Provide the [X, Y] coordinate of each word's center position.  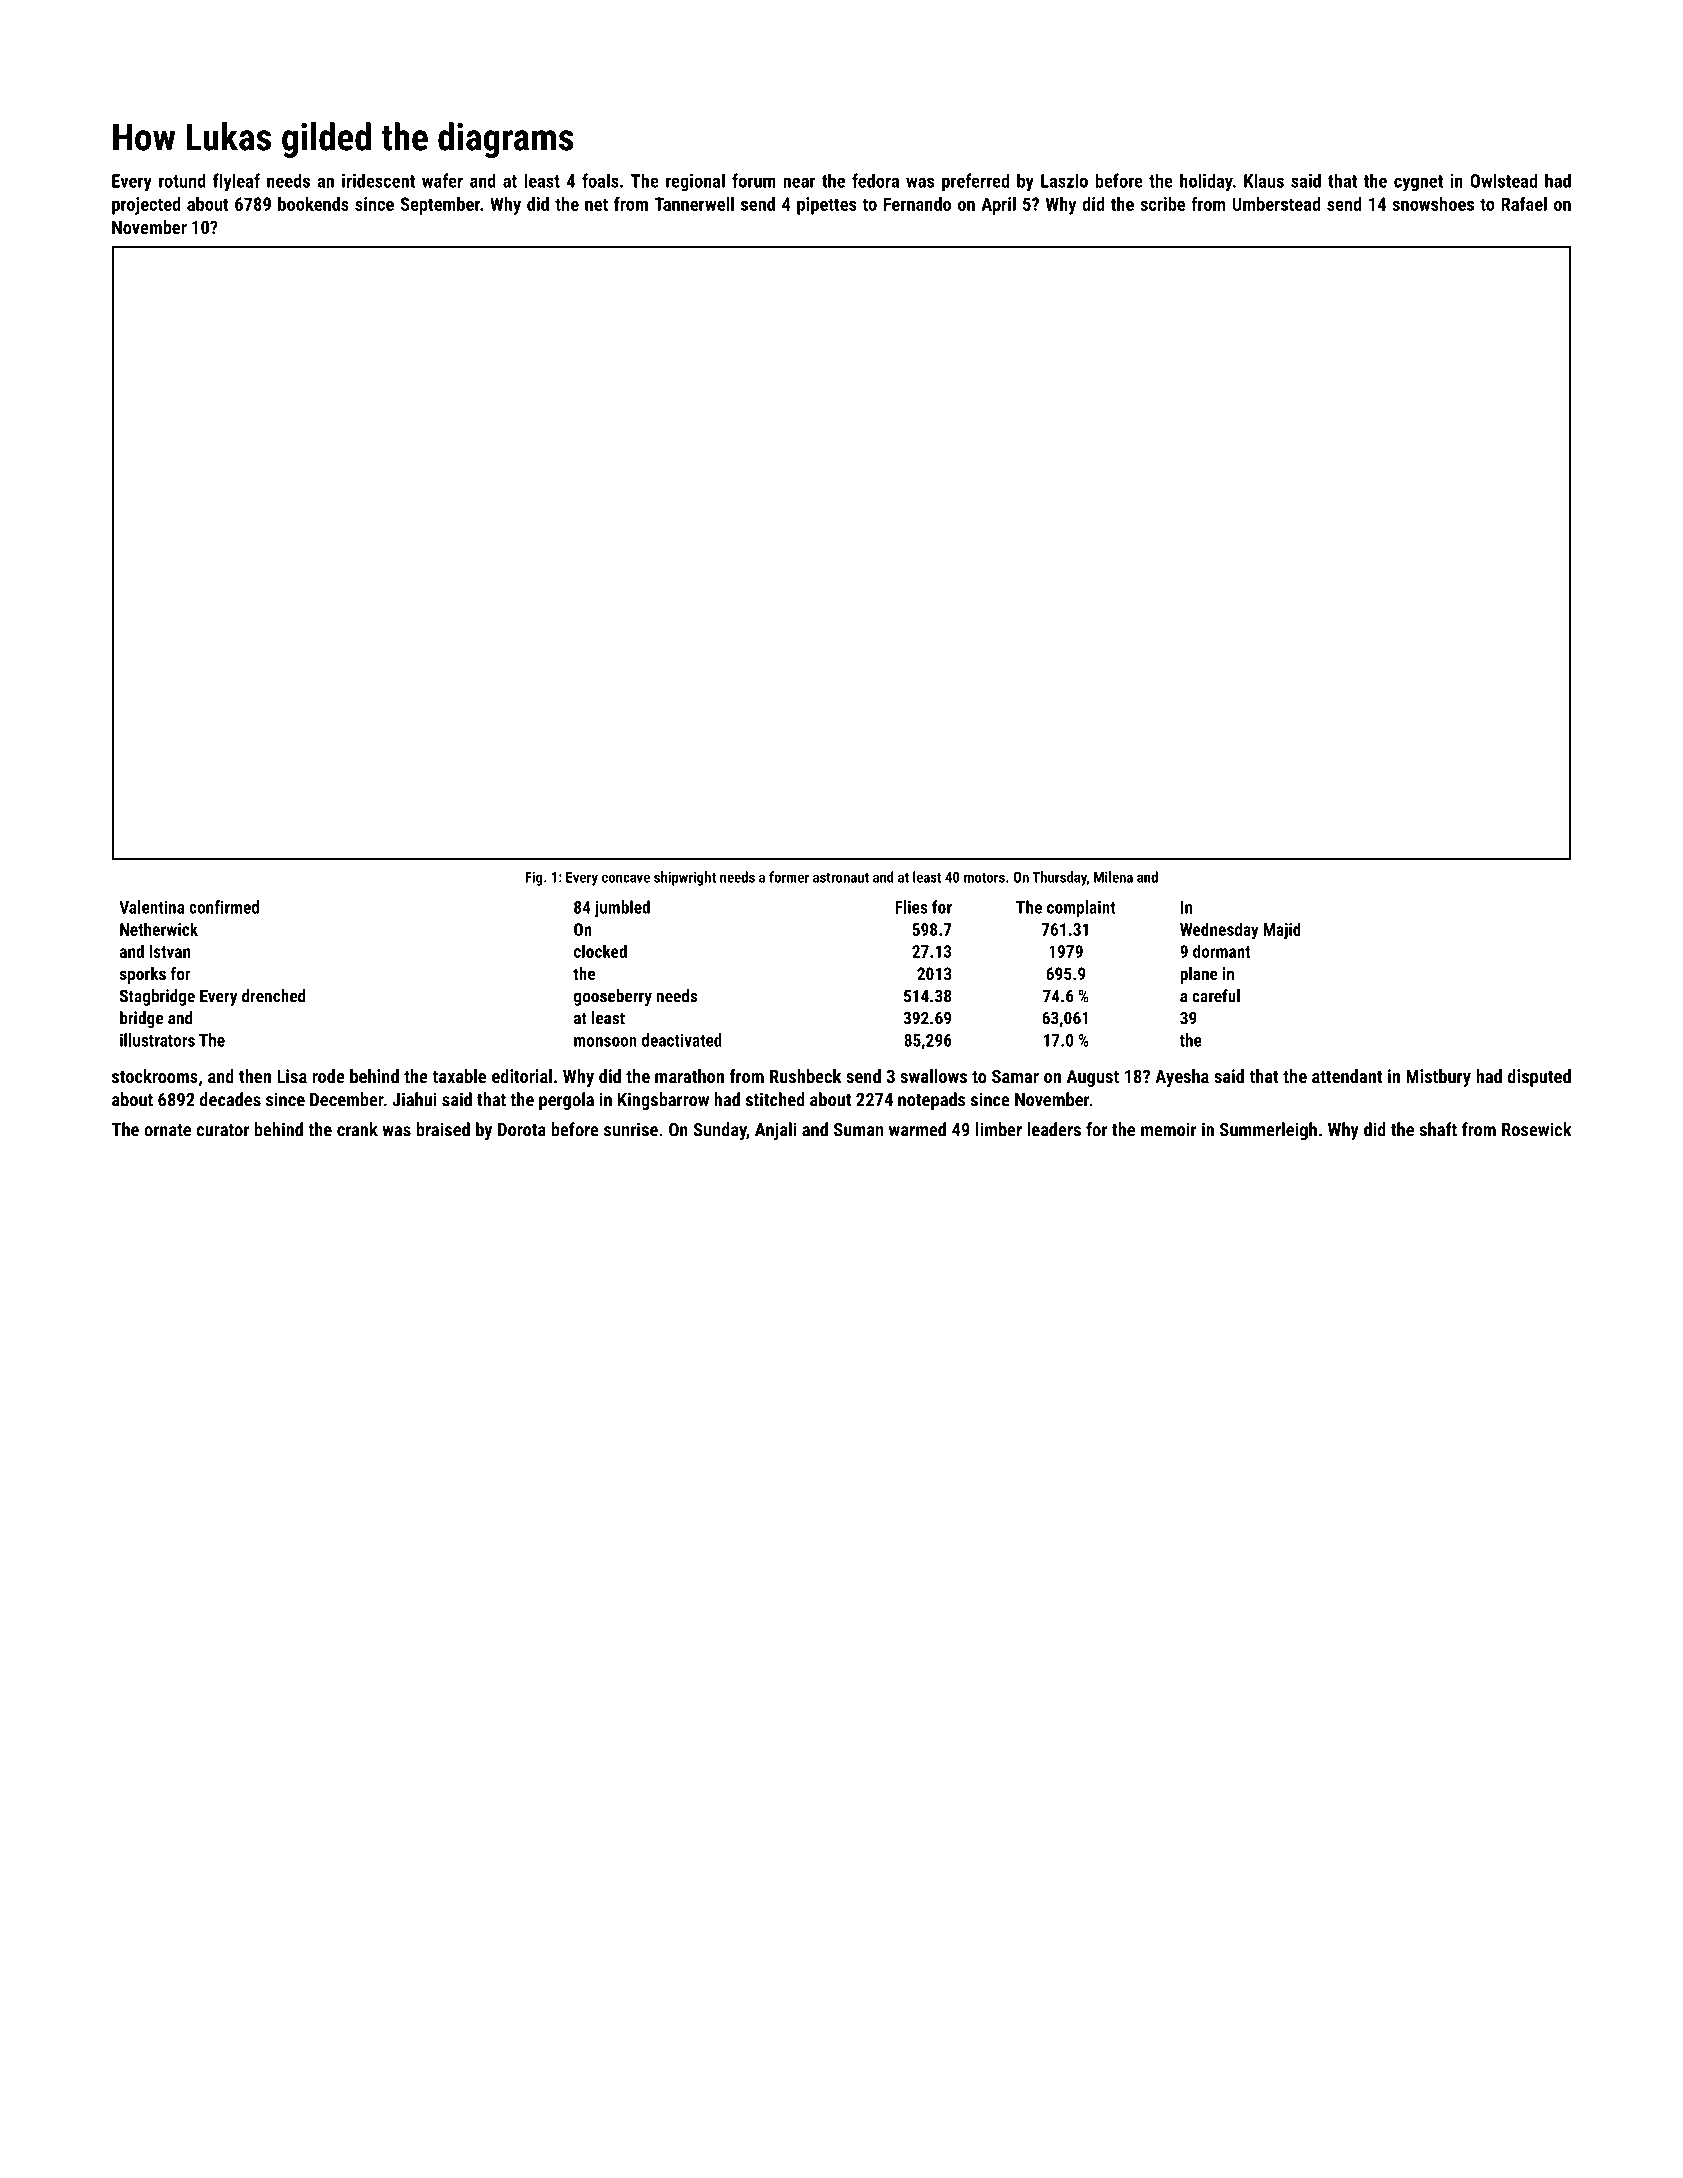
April [998, 206]
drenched [273, 996]
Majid [1282, 931]
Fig [533, 878]
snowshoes [1433, 204]
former [789, 877]
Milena [1113, 877]
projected [146, 206]
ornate [167, 1130]
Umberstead [1276, 204]
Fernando [917, 204]
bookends [313, 204]
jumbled [622, 908]
